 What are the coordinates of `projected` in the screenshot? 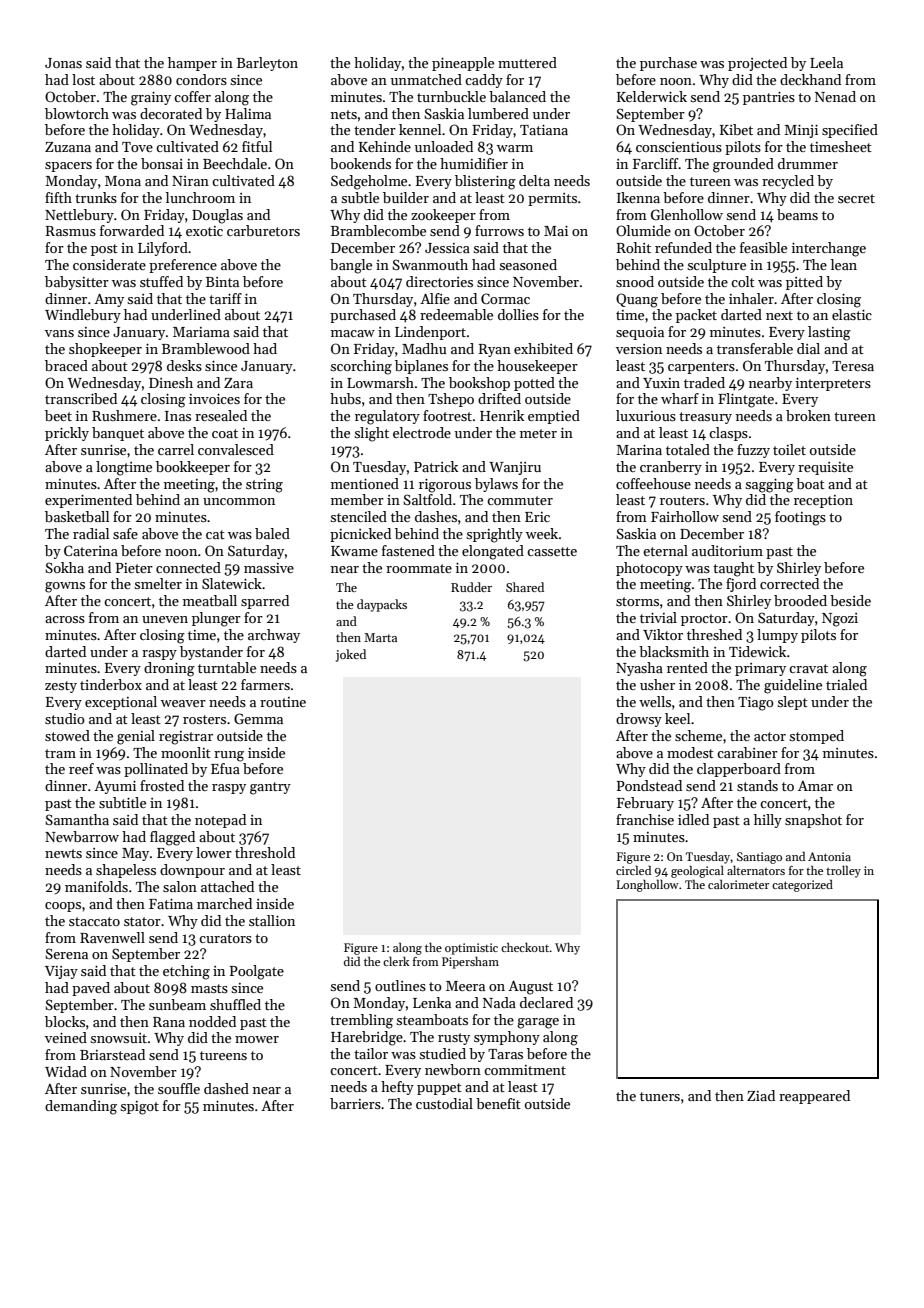 It's located at (757, 64).
